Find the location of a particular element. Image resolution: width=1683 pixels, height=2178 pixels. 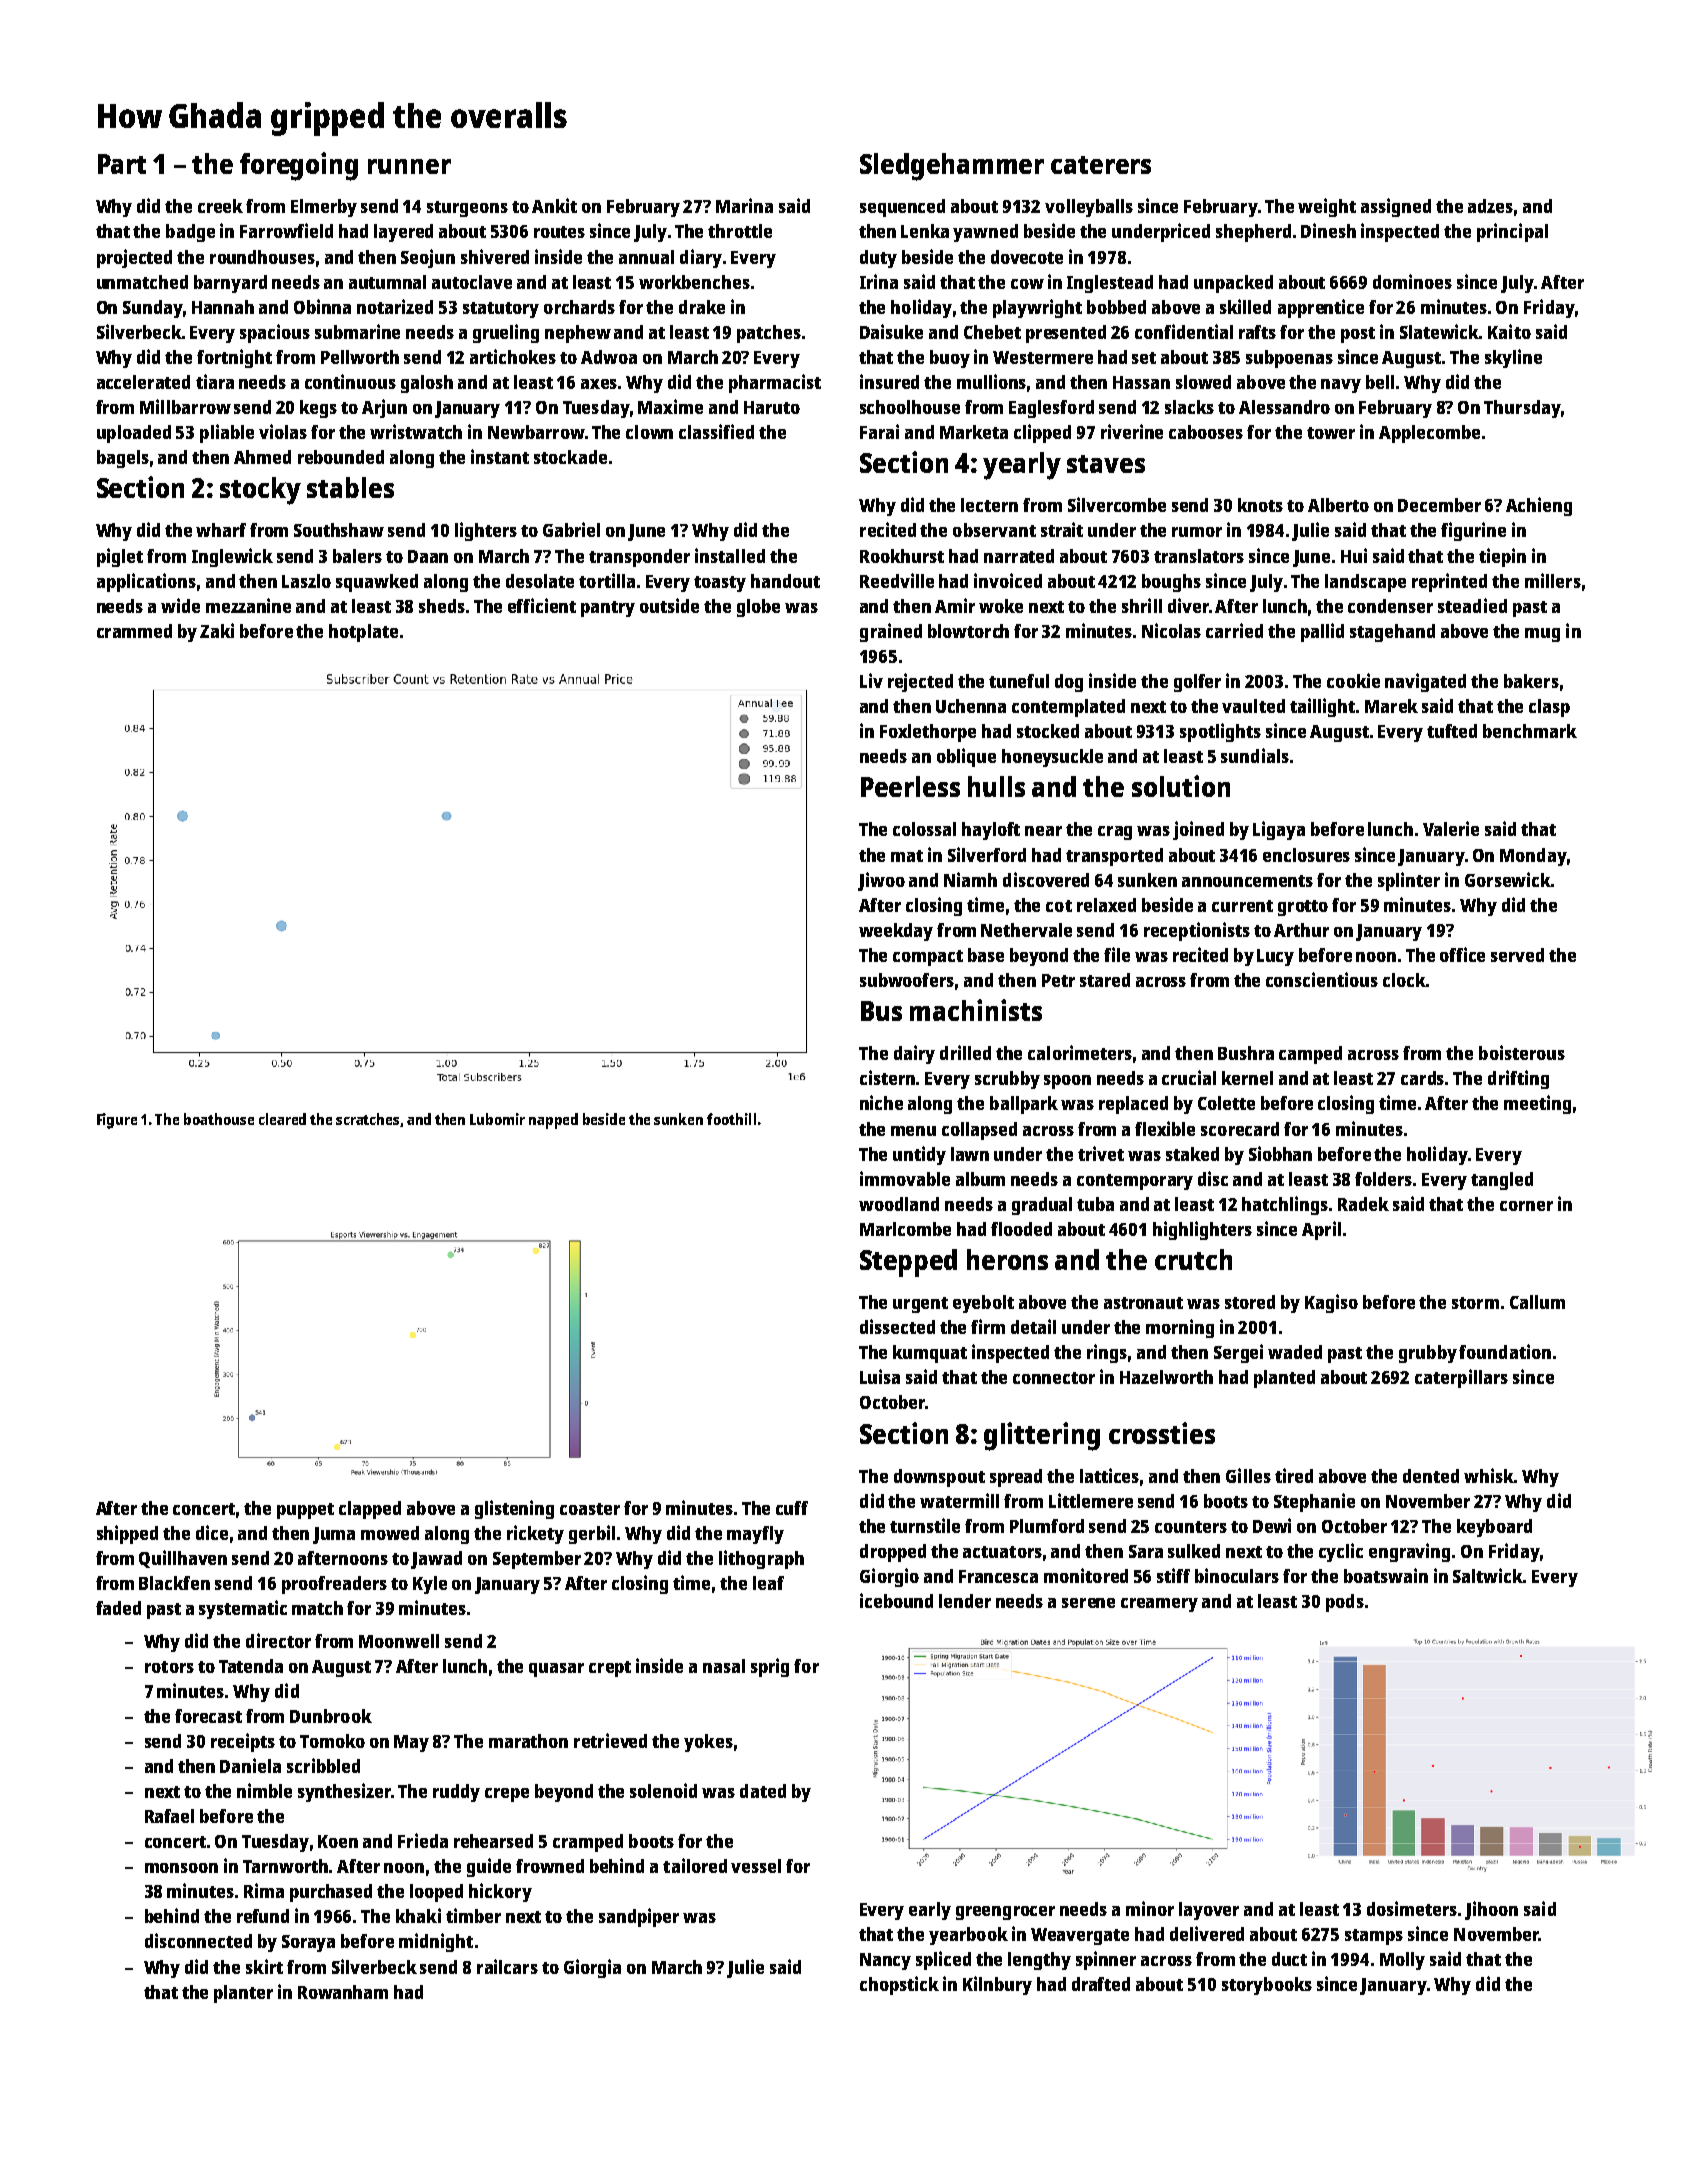

Jiwoo is located at coordinates (881, 881).
